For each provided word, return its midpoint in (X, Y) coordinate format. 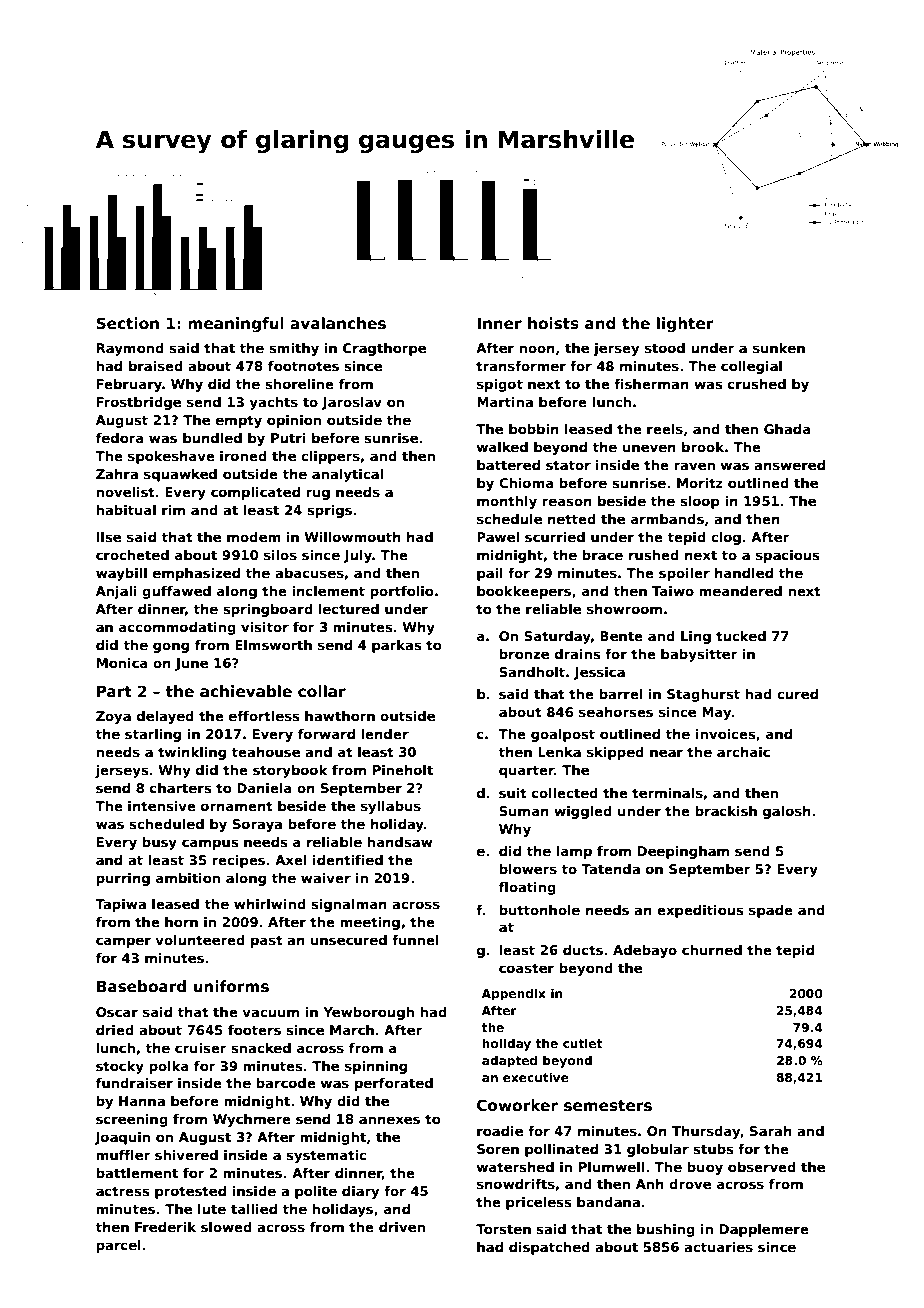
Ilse (109, 537)
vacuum (270, 1013)
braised (156, 366)
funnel (415, 940)
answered (789, 465)
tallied (254, 1209)
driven (402, 1227)
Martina (505, 402)
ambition (188, 878)
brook (703, 447)
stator (568, 465)
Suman (524, 811)
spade (771, 911)
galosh (787, 812)
